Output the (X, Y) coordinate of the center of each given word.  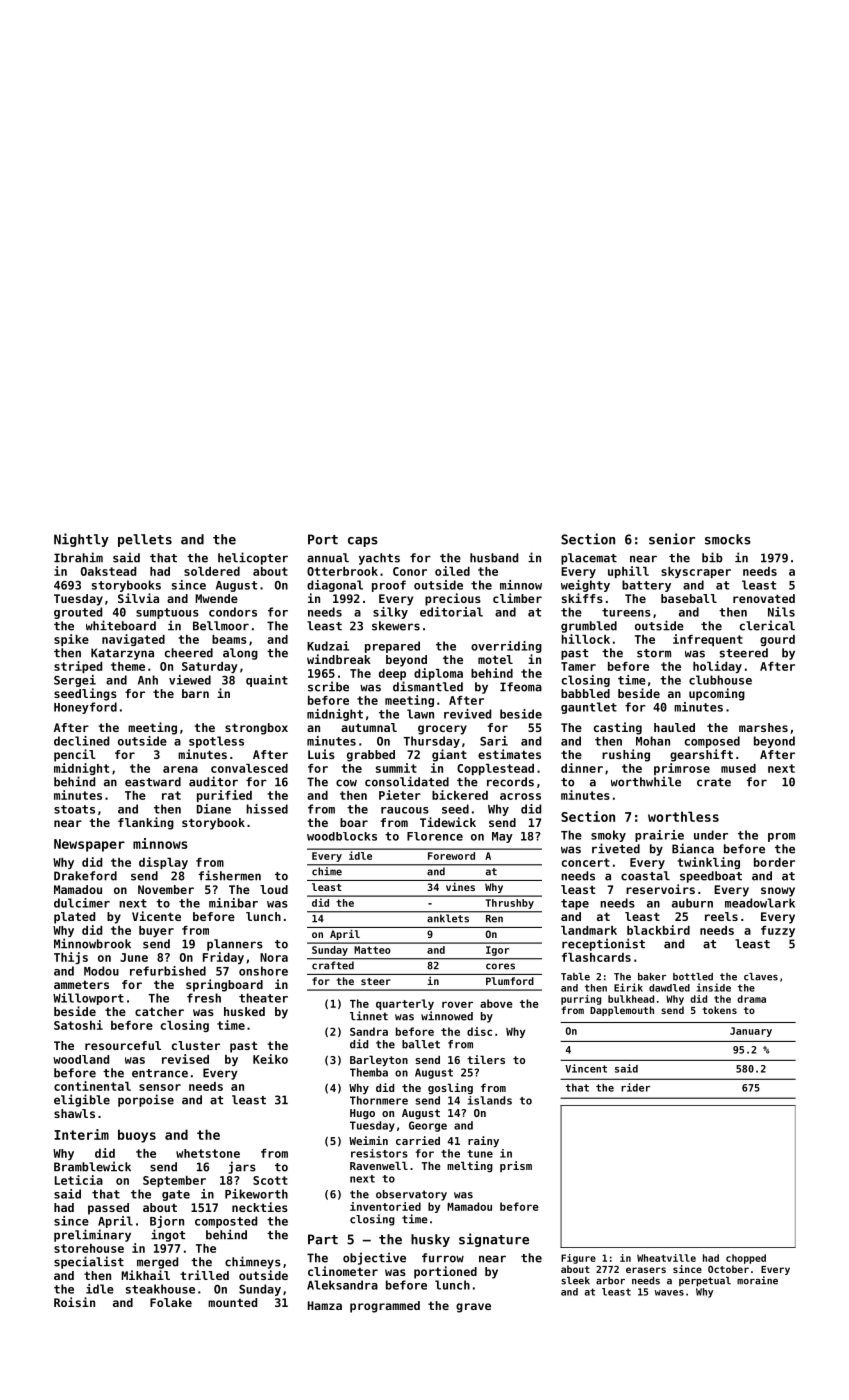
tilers (486, 1059)
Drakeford (85, 876)
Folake (171, 1302)
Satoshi (78, 1025)
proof (389, 586)
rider (635, 1087)
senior (672, 539)
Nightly (81, 540)
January (751, 1032)
